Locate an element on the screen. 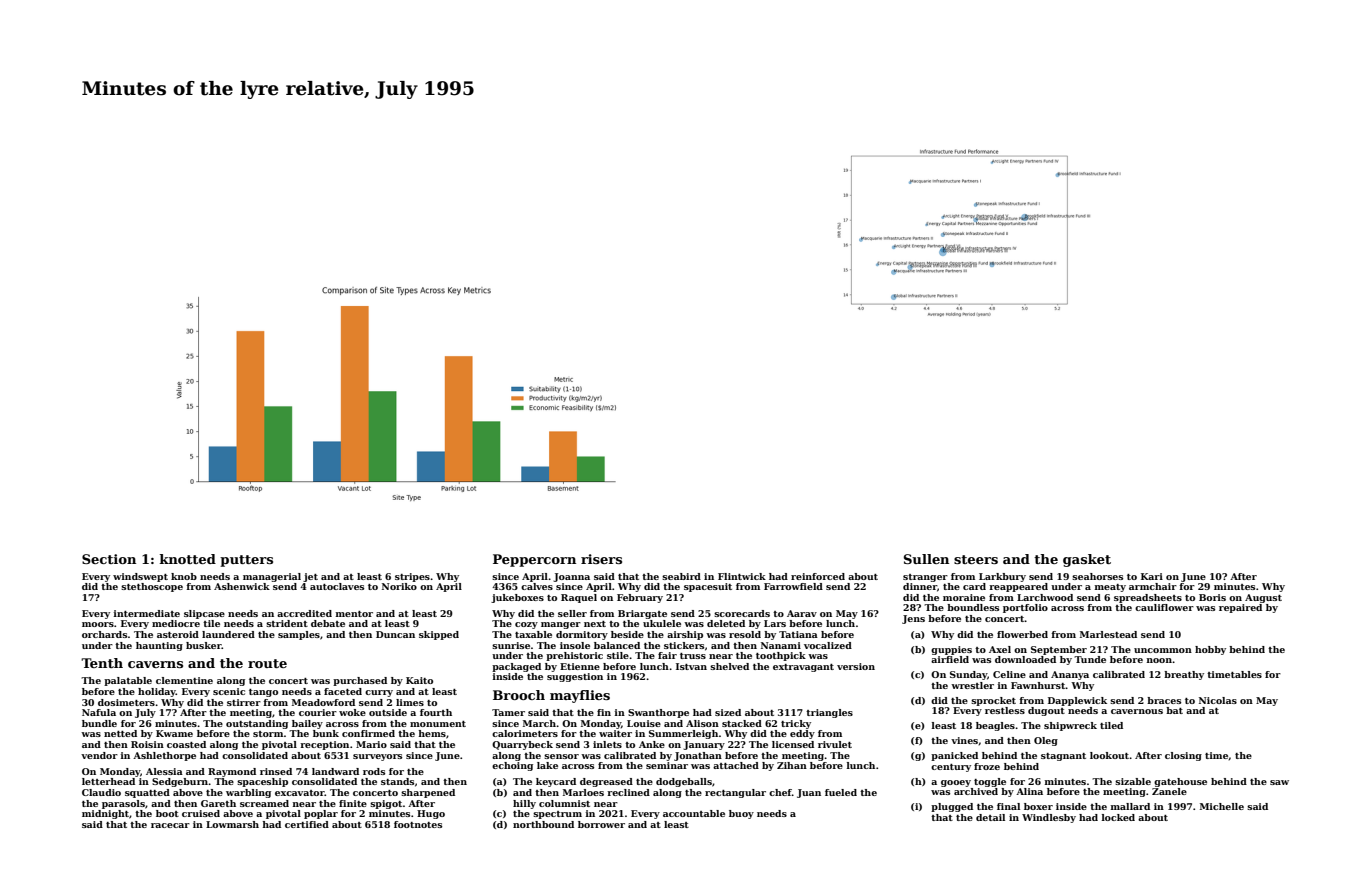 The image size is (1372, 887). Kari is located at coordinates (1152, 576).
